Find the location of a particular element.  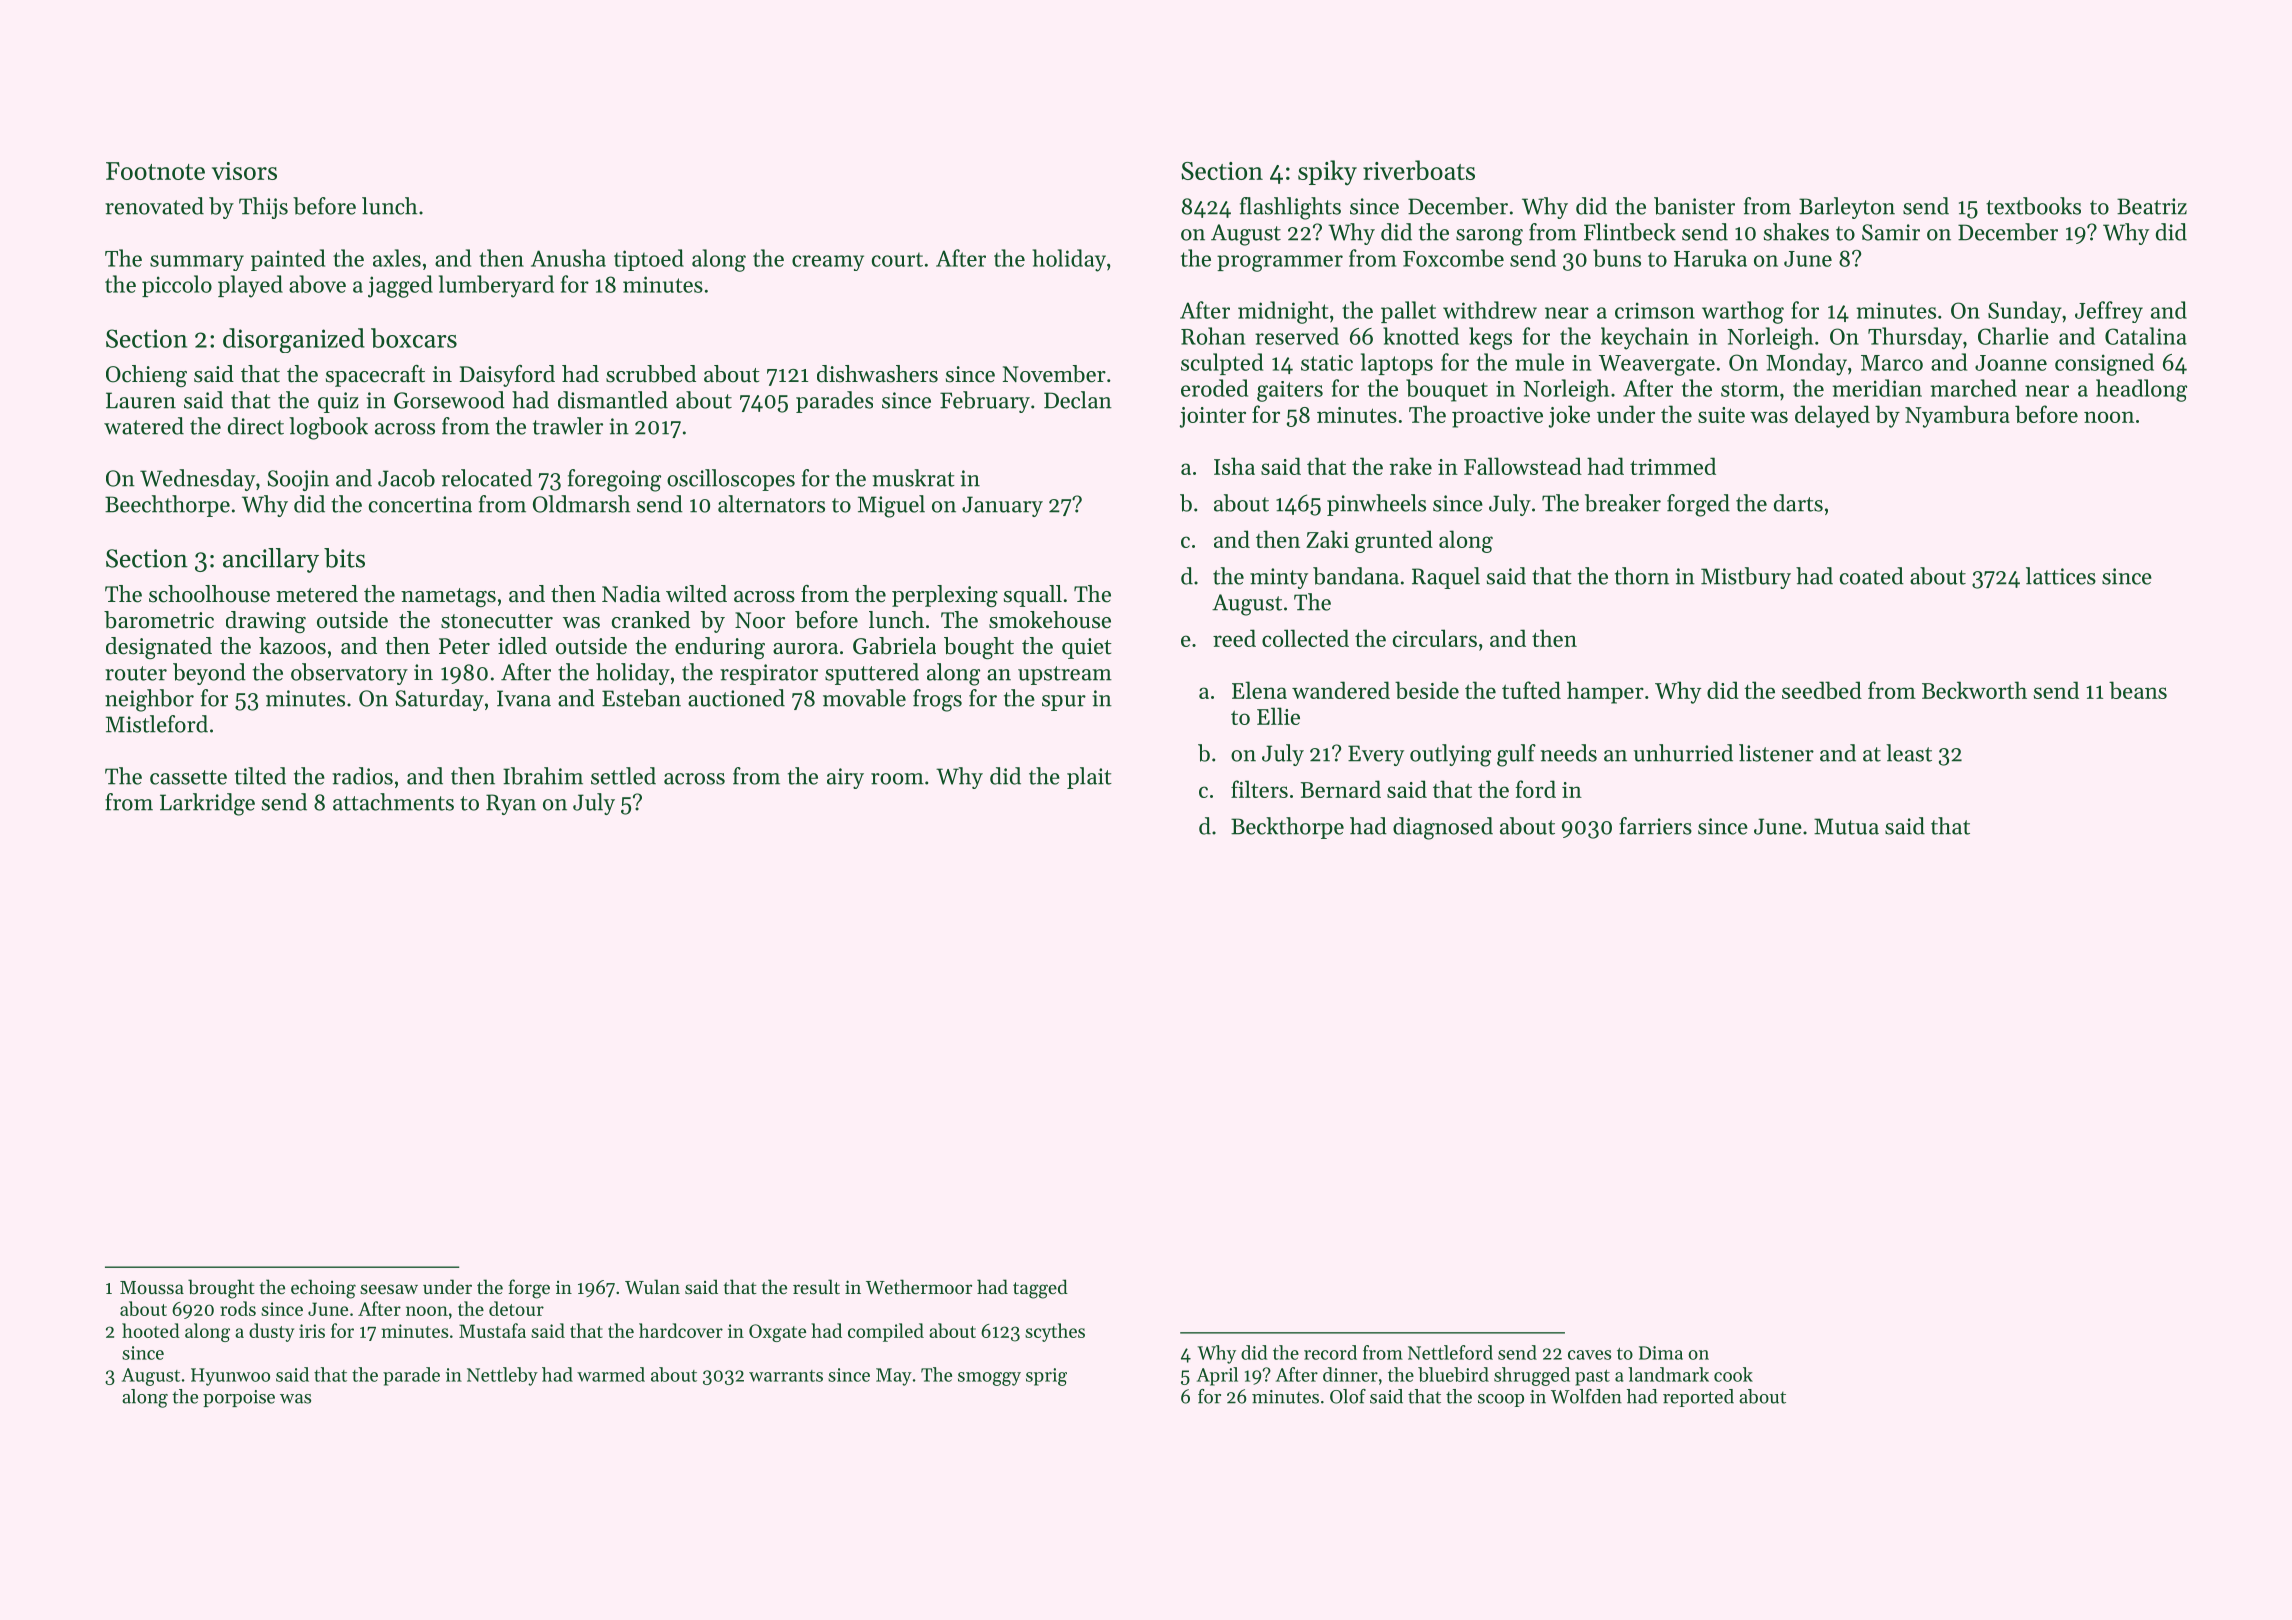

porpoise is located at coordinates (239, 1398).
